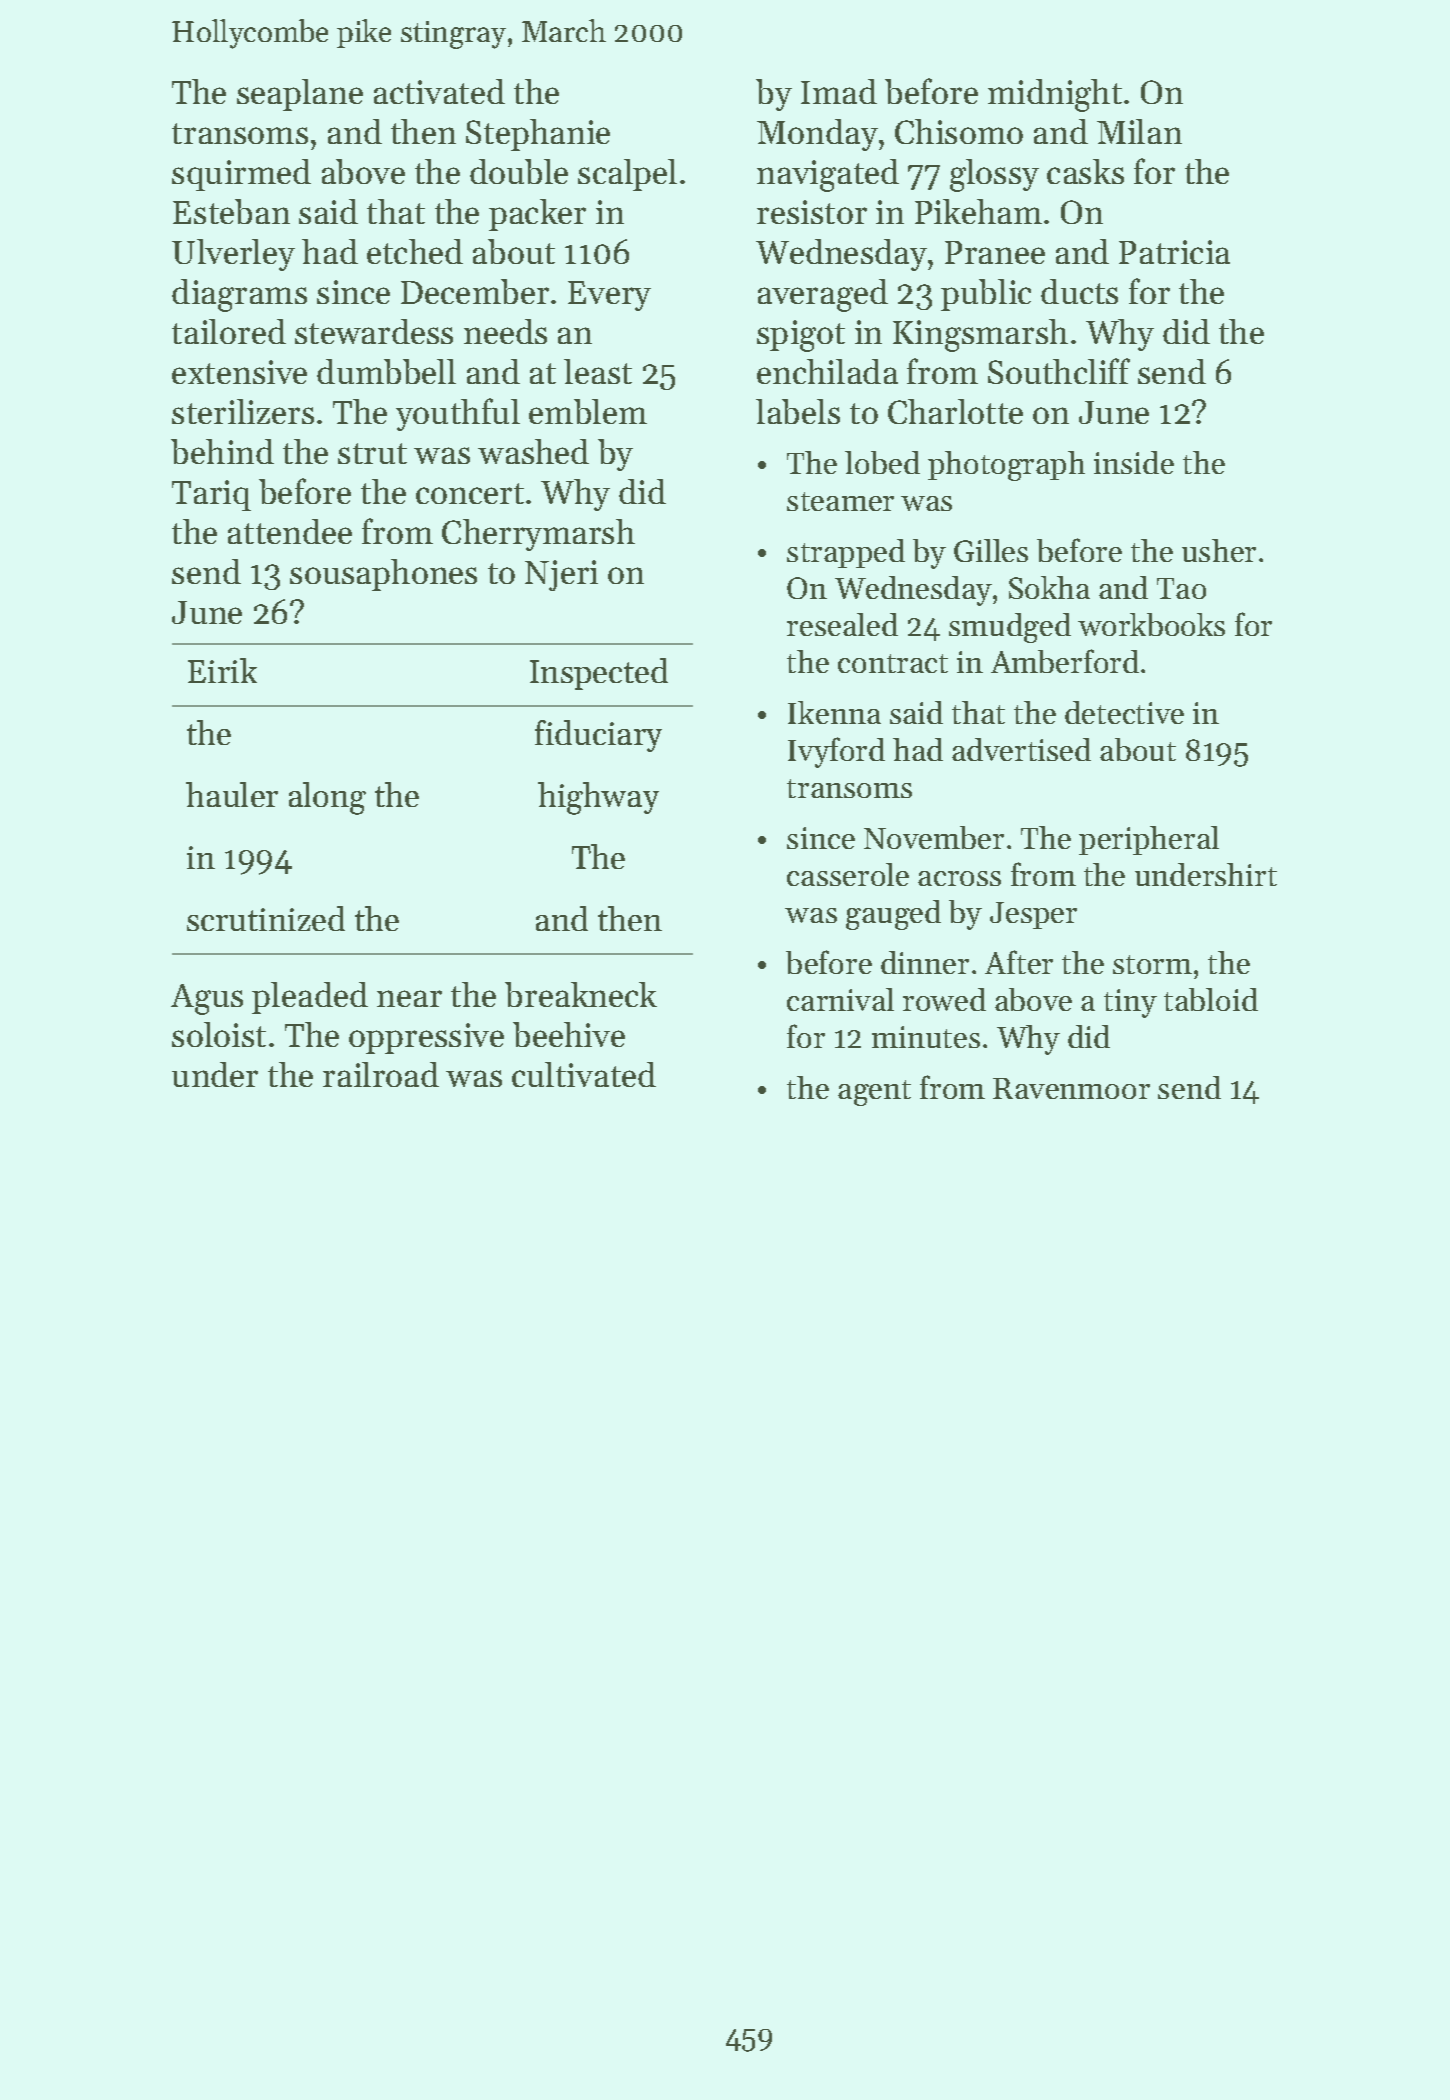 The image size is (1450, 2100). I want to click on Southcliff, so click(1059, 371).
